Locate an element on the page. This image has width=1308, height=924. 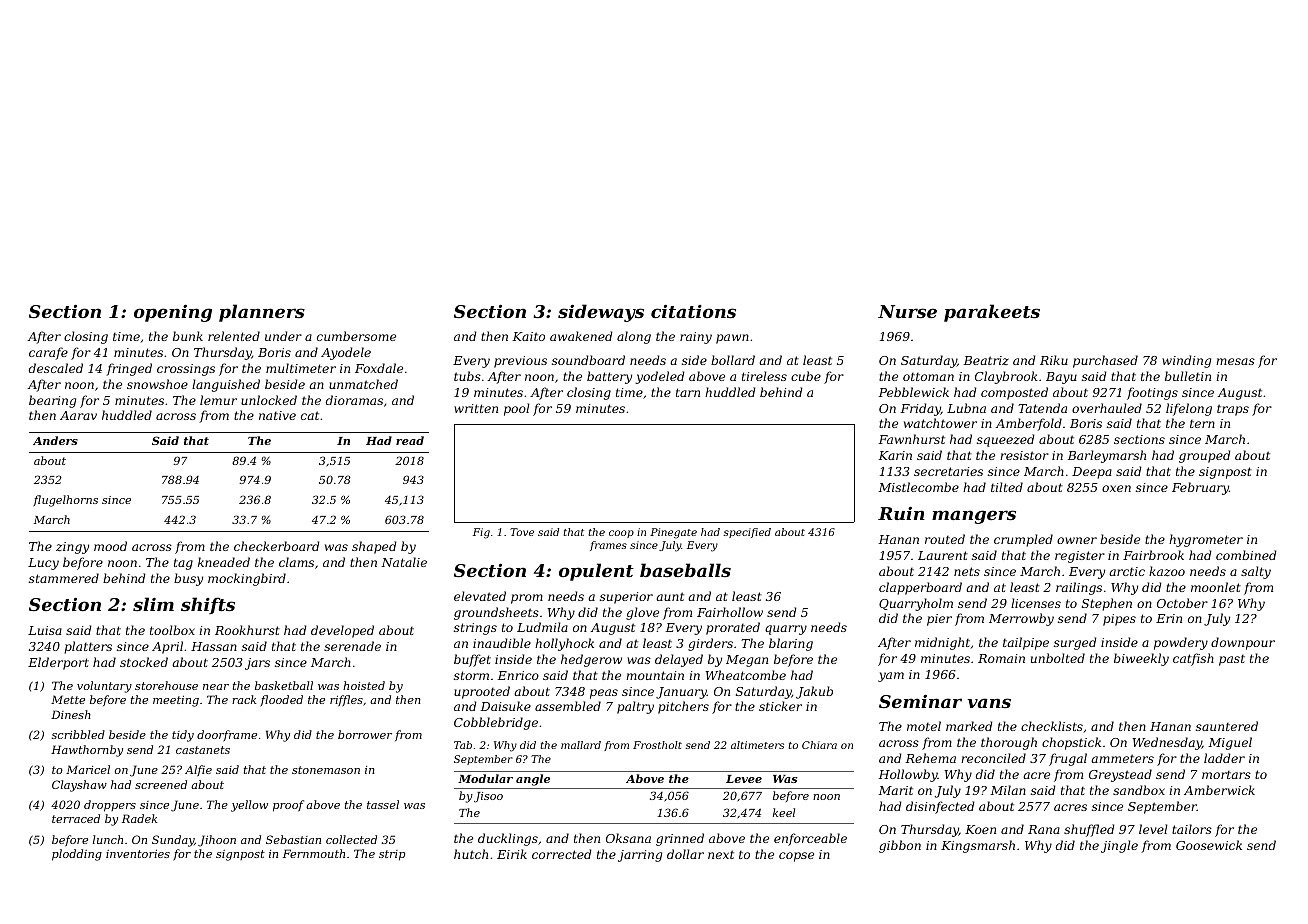
keel is located at coordinates (784, 812).
